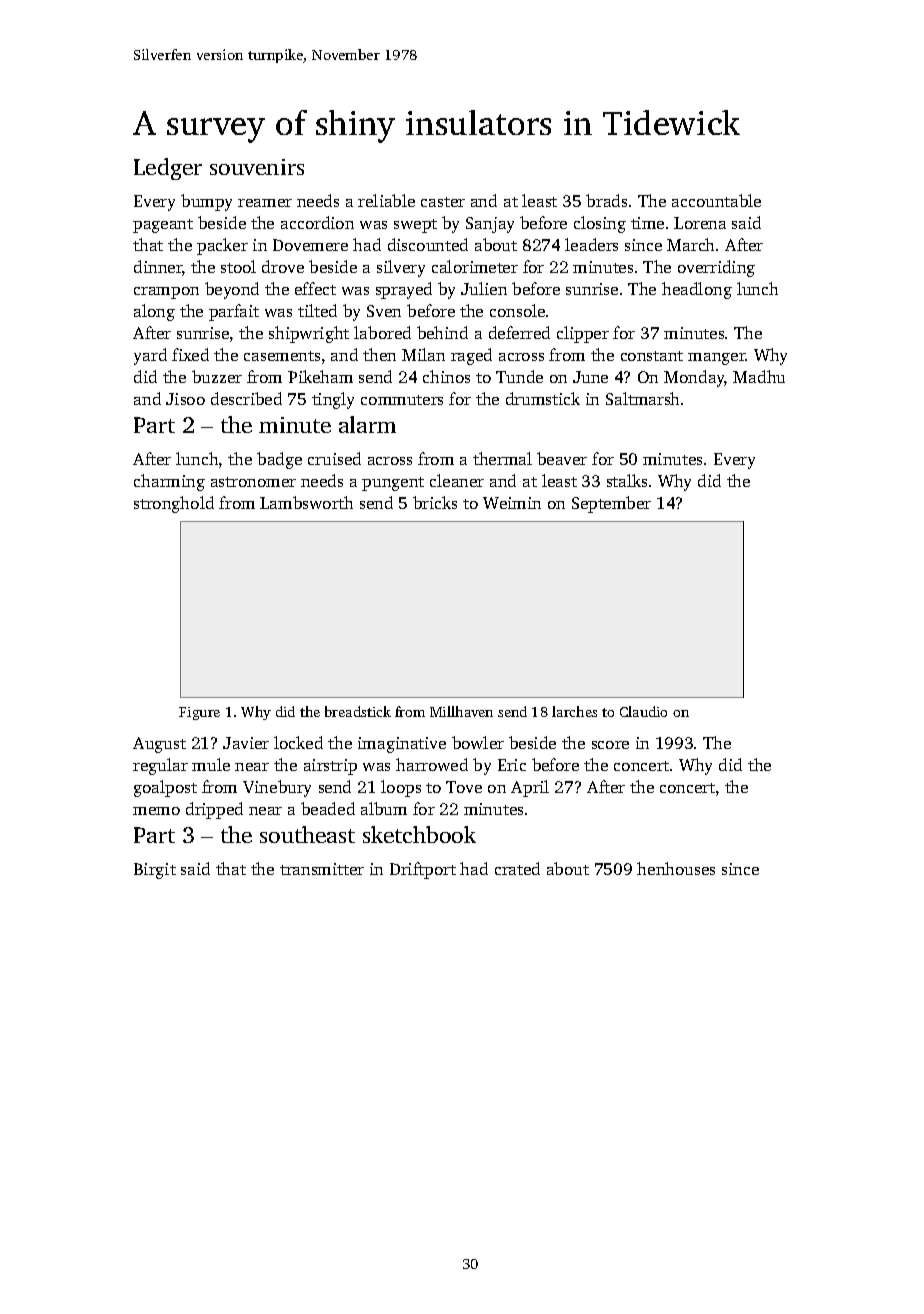 This screenshot has height=1314, width=924. I want to click on September, so click(611, 504).
